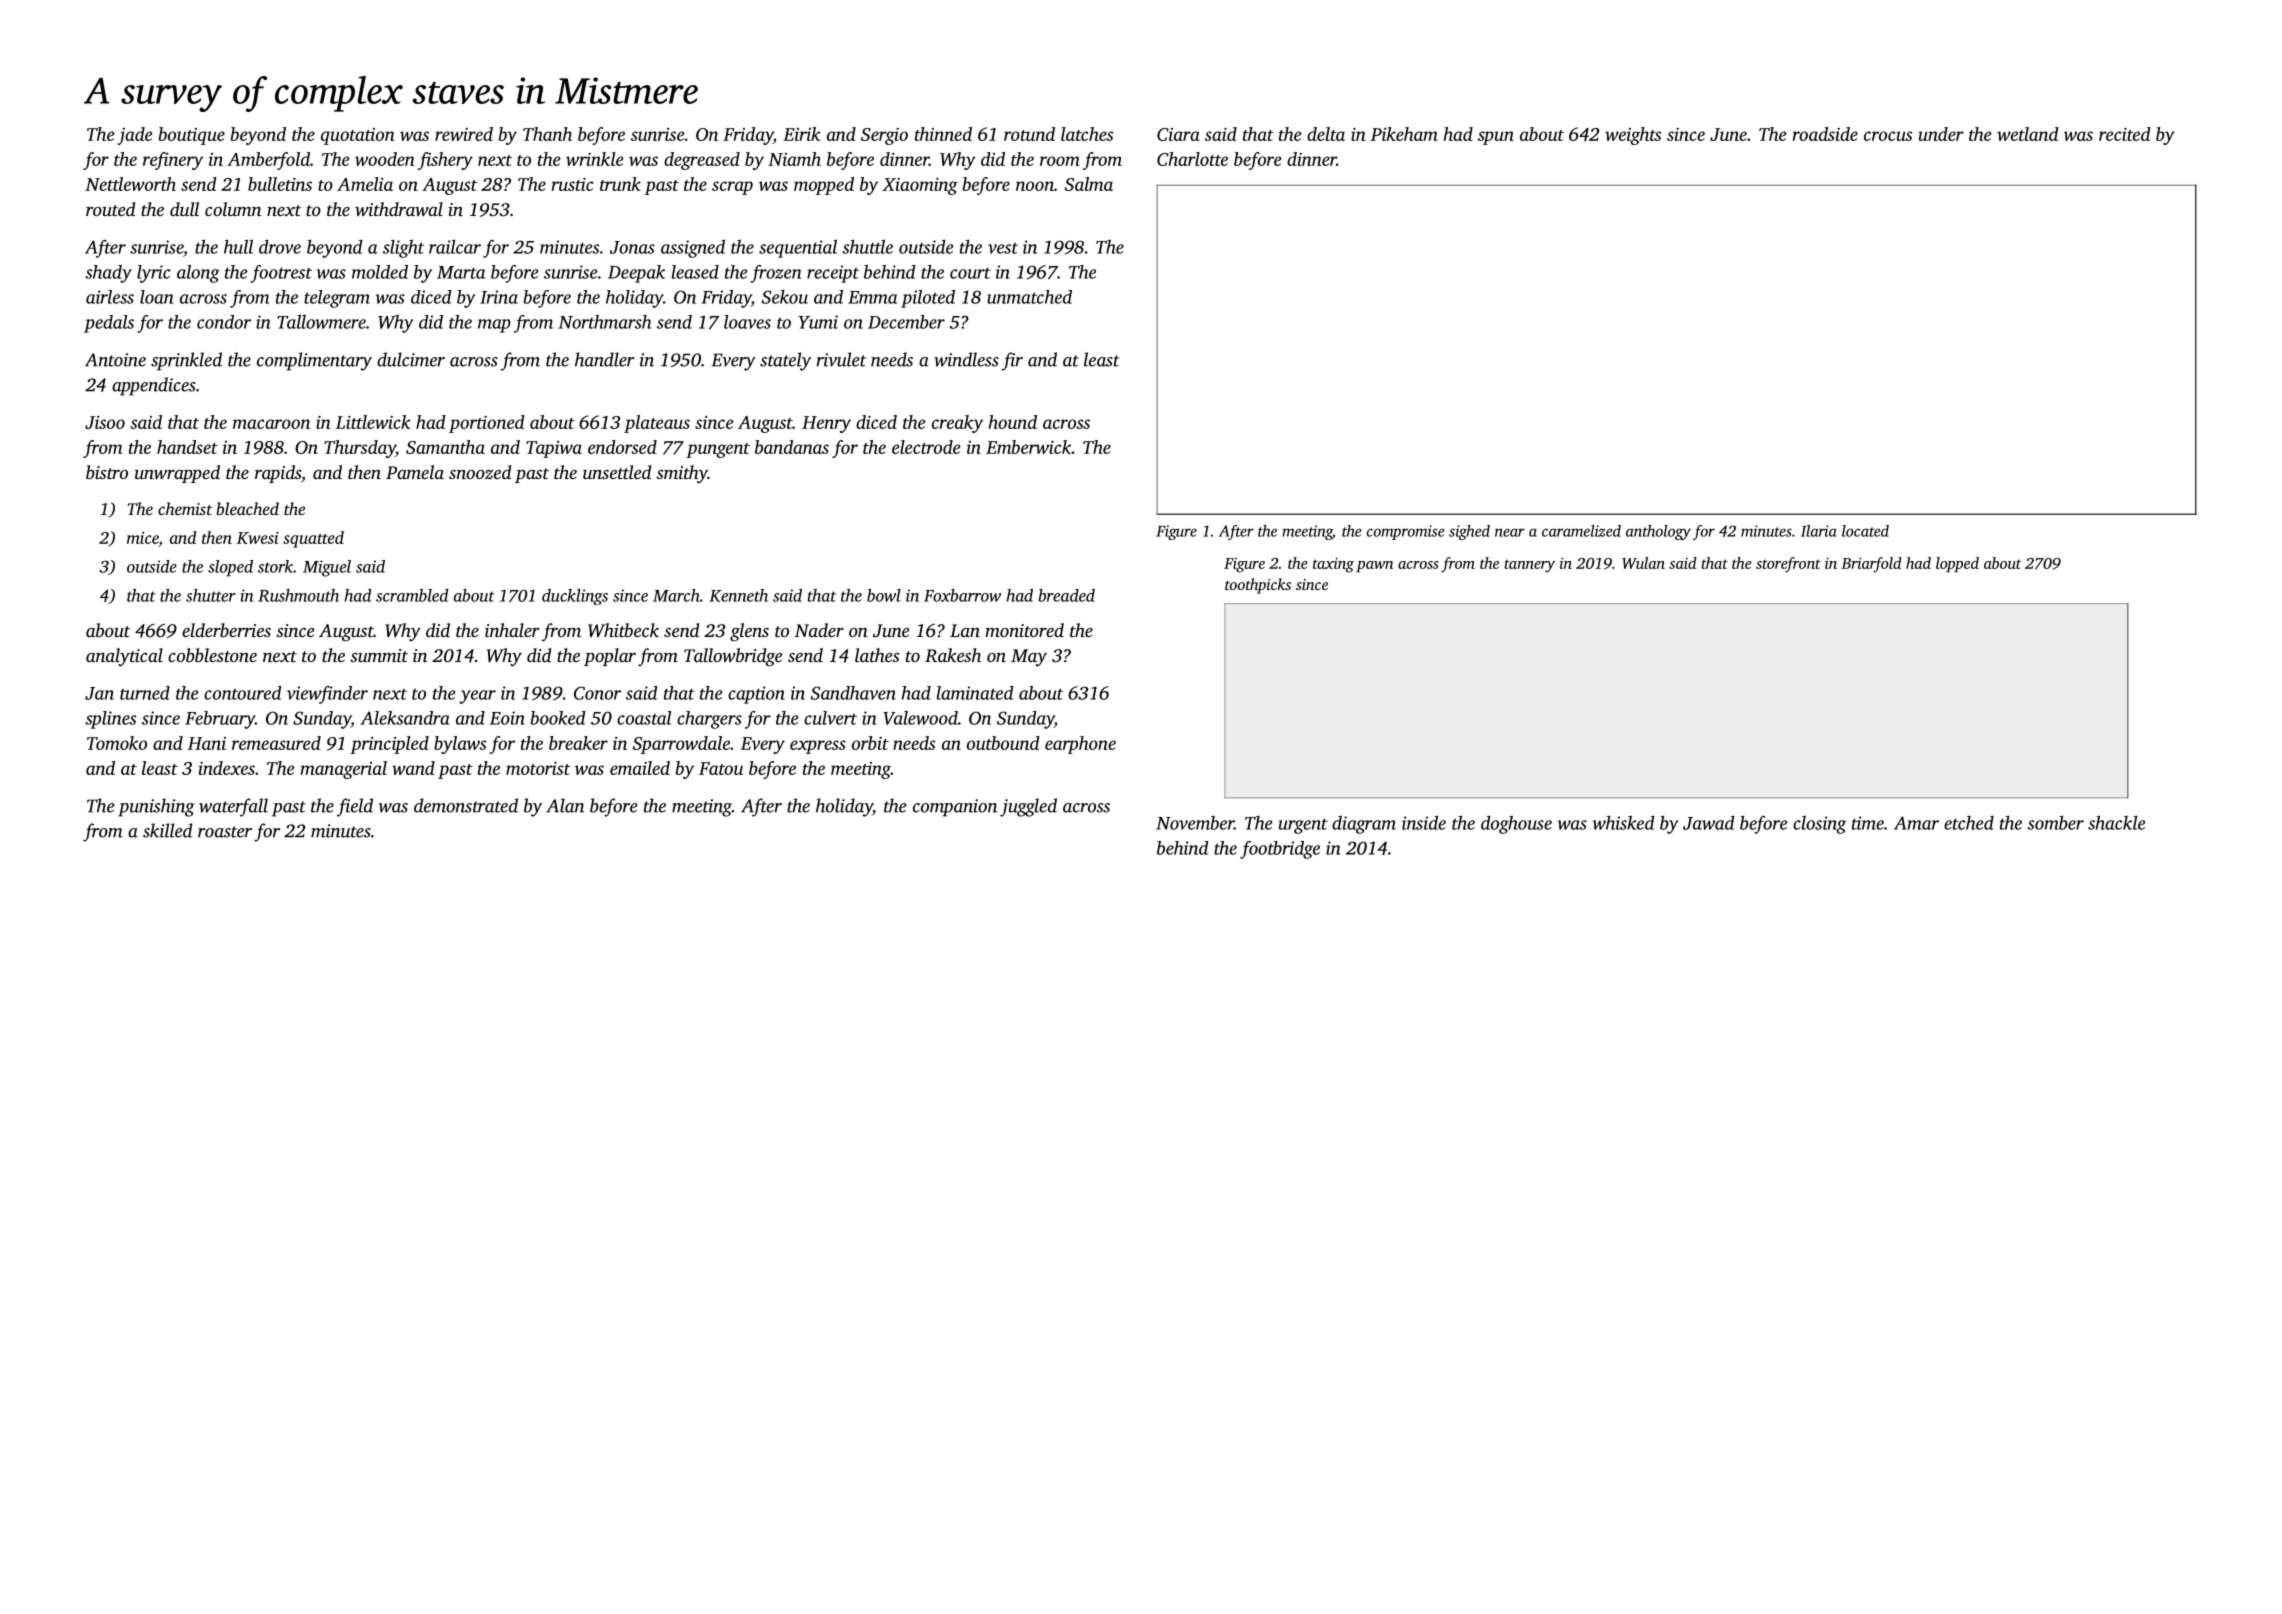 This screenshot has width=2282, height=1614. Describe the element at coordinates (1819, 531) in the screenshot. I see `Ilaria` at that location.
